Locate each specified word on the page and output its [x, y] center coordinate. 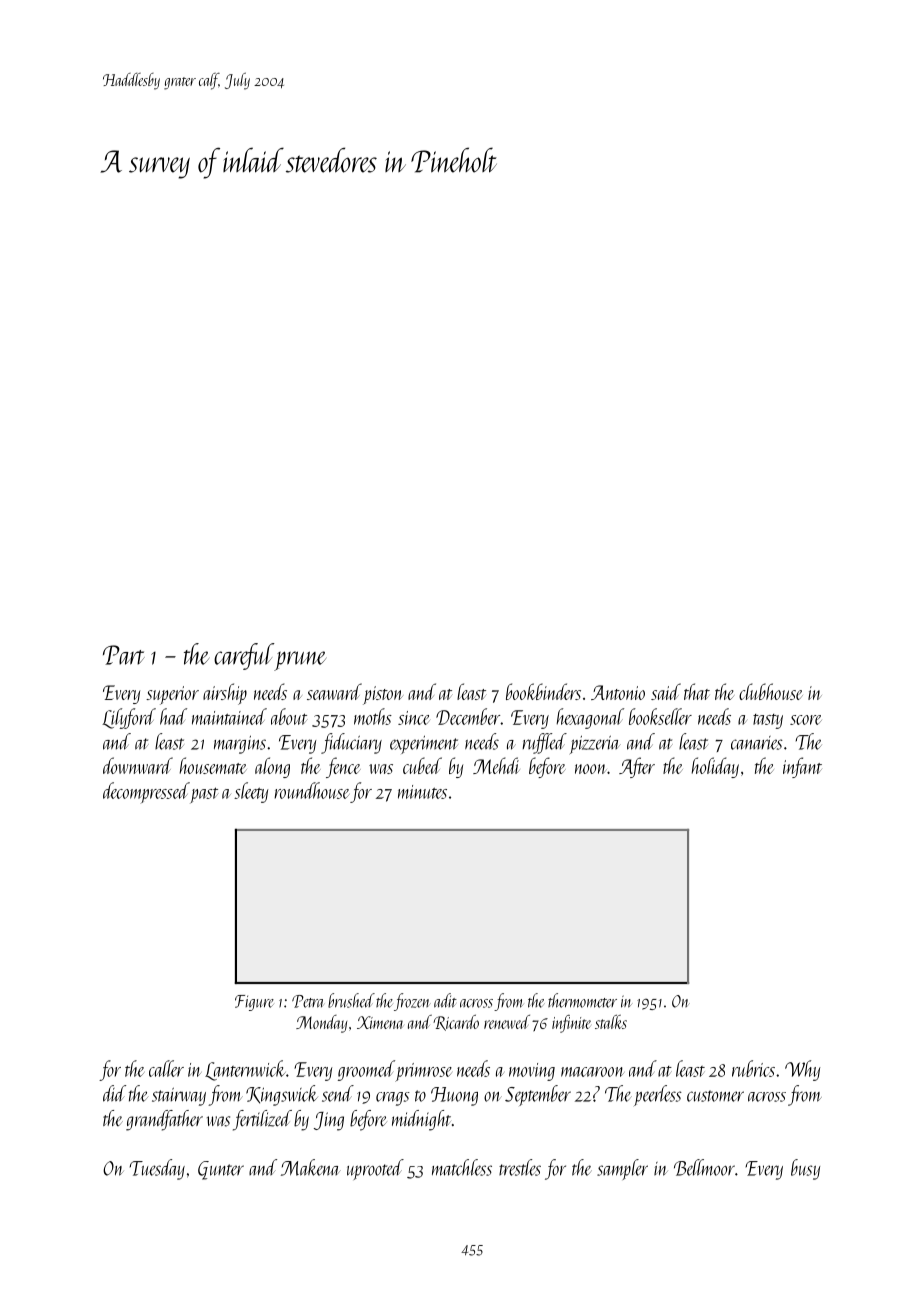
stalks [611, 1022]
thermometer [582, 1000]
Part [124, 655]
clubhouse [771, 691]
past [204, 795]
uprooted [375, 1169]
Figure [254, 1003]
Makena [311, 1167]
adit [445, 1000]
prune [300, 661]
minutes [422, 792]
